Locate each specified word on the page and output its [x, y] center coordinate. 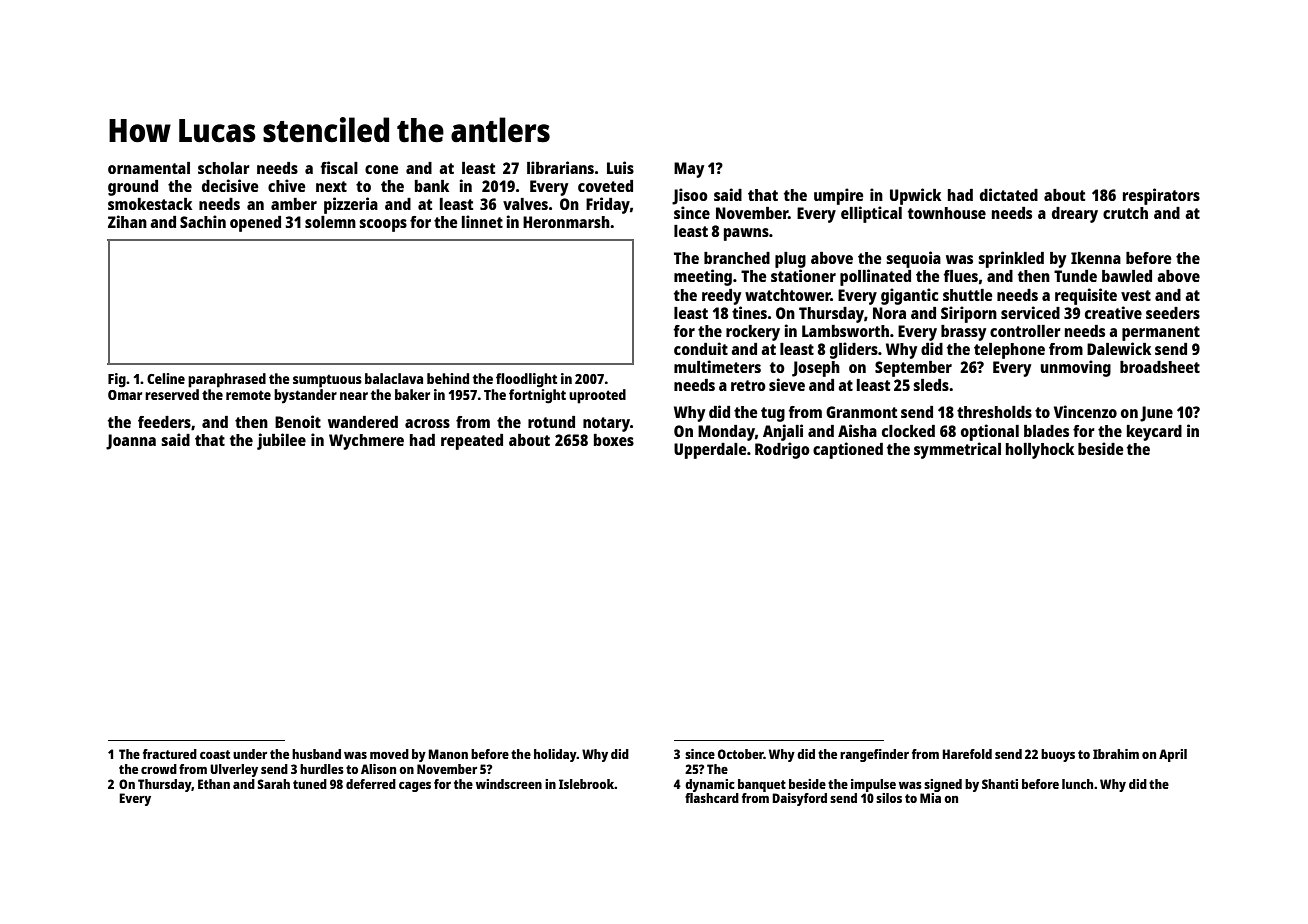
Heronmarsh [566, 222]
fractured [170, 754]
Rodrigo [782, 450]
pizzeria [351, 205]
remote [248, 395]
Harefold [967, 754]
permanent [1161, 333]
